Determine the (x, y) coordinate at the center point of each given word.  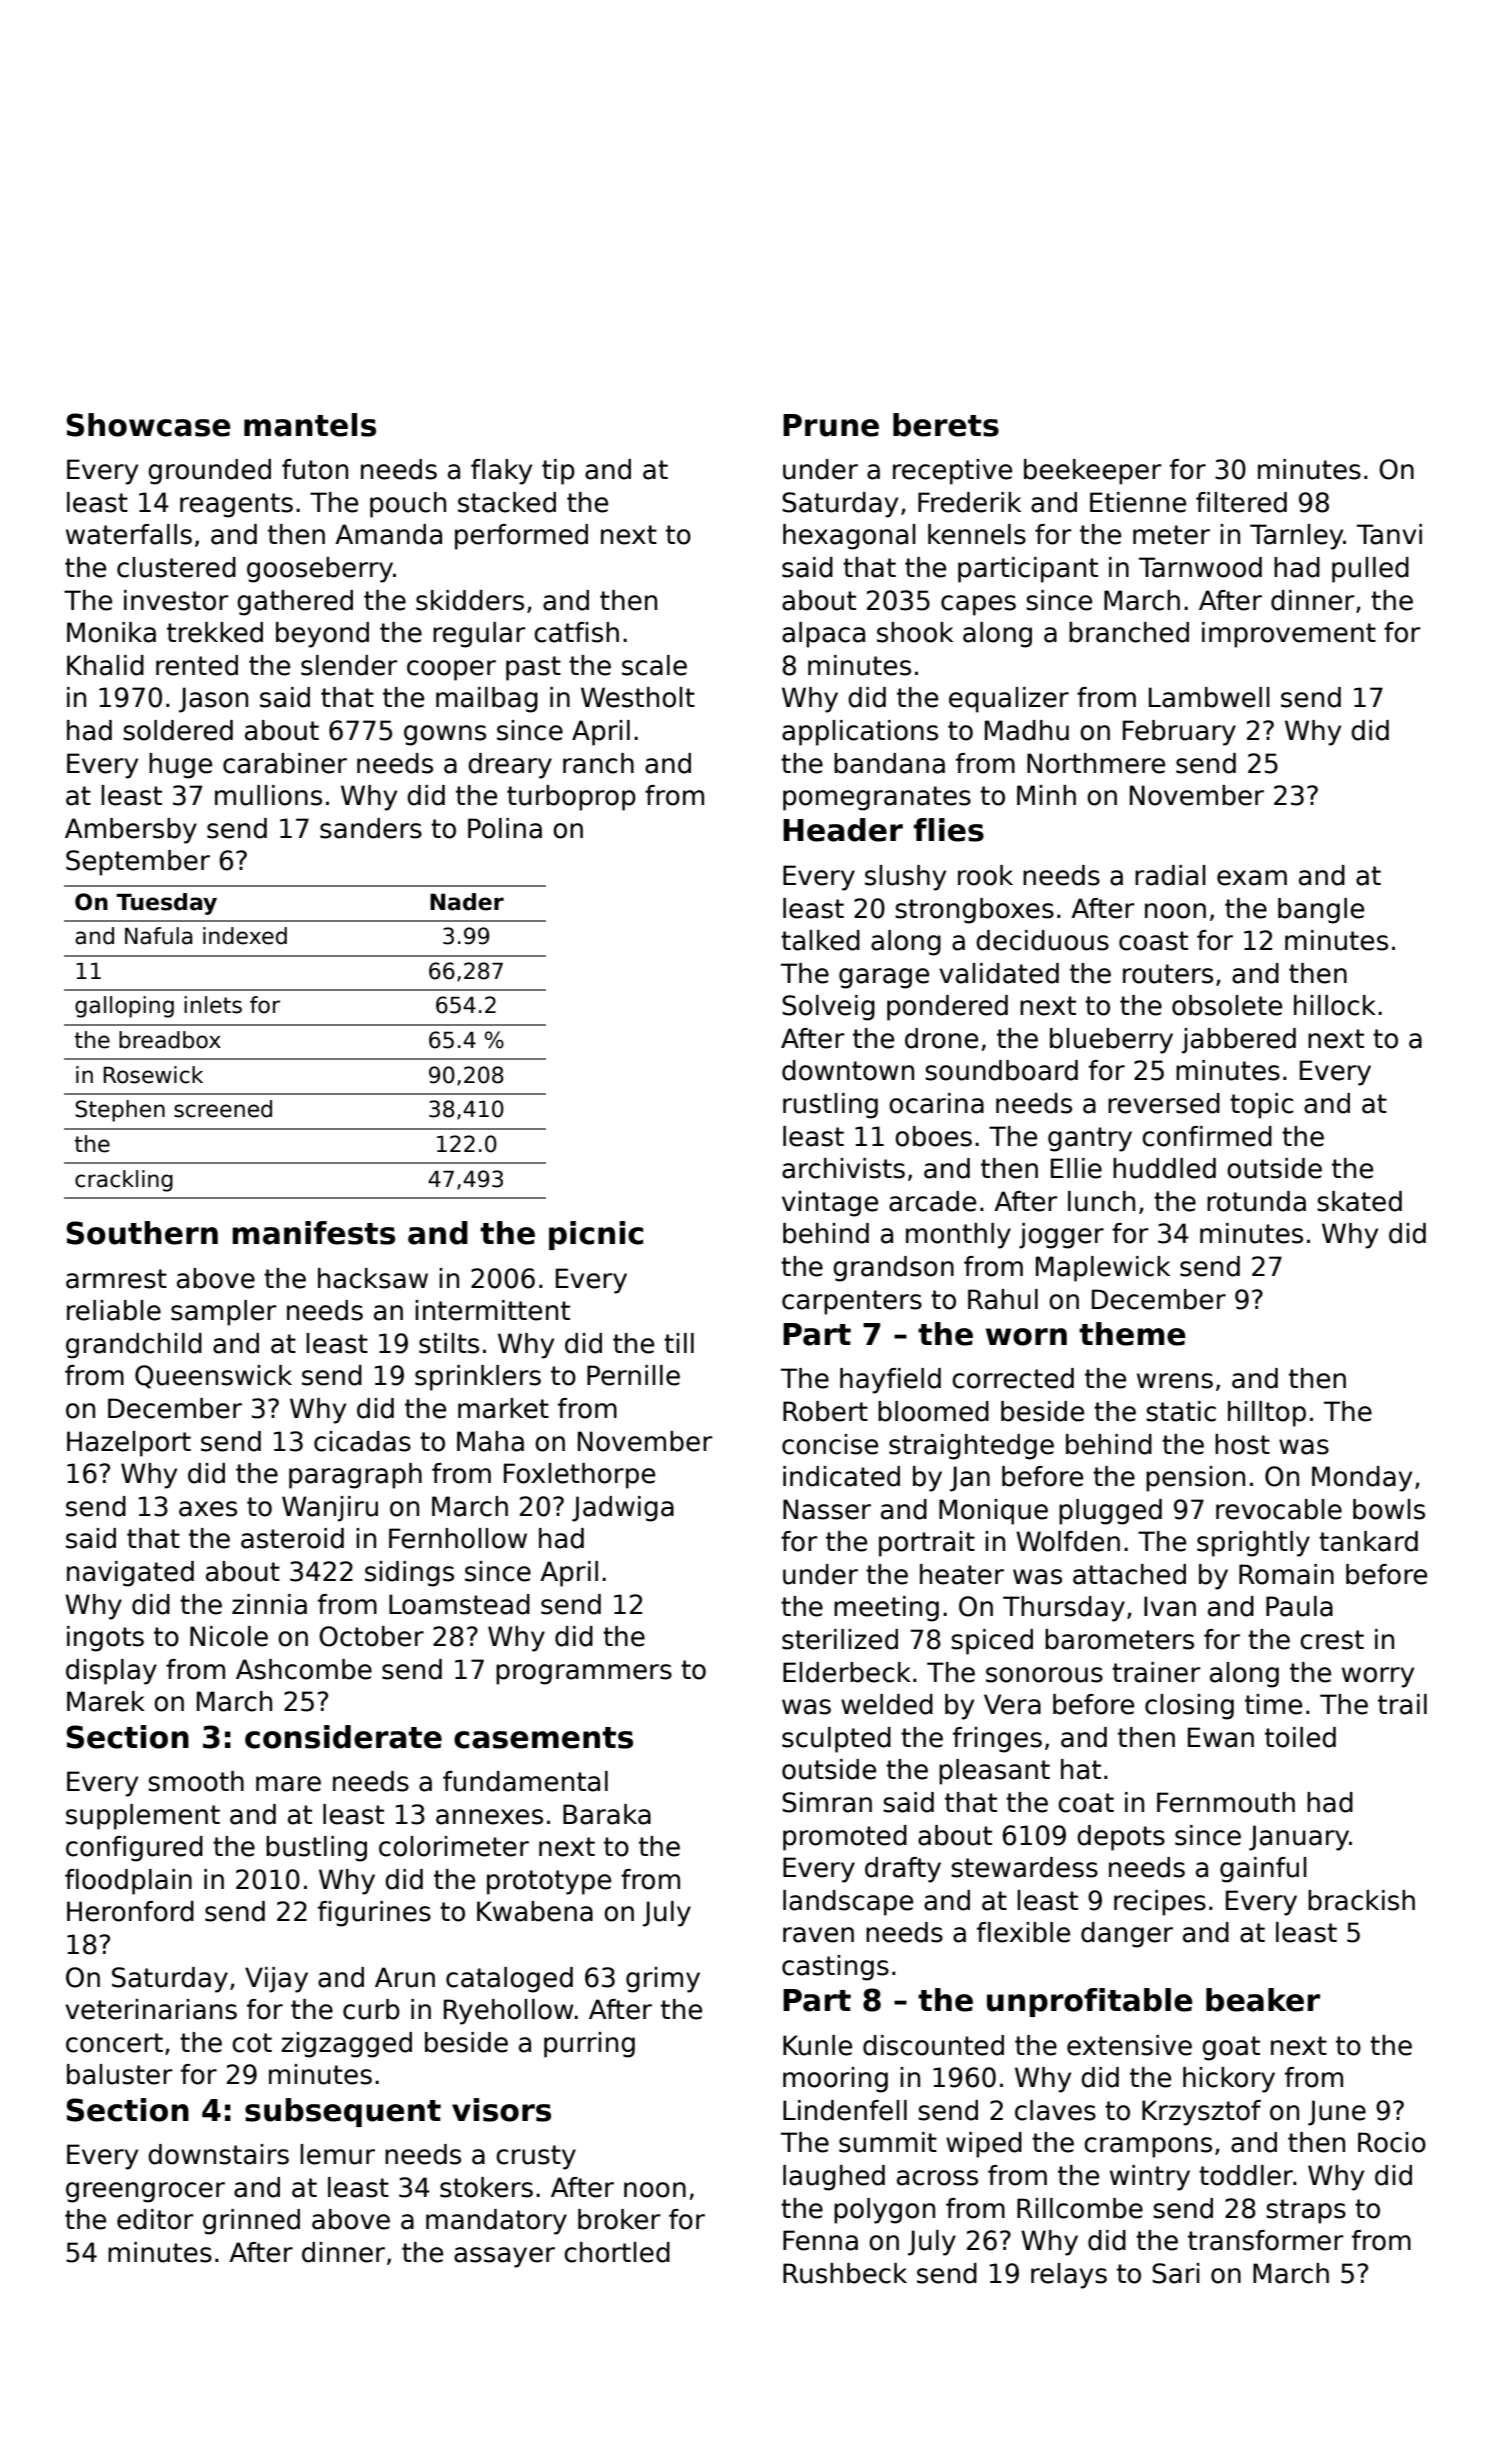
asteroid (292, 1538)
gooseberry (320, 570)
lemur (337, 2154)
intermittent (492, 1310)
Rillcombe (1080, 2208)
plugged (1110, 1512)
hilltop (1267, 1414)
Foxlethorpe (579, 1476)
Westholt (638, 697)
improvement (1289, 635)
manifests (313, 1233)
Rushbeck (845, 2273)
